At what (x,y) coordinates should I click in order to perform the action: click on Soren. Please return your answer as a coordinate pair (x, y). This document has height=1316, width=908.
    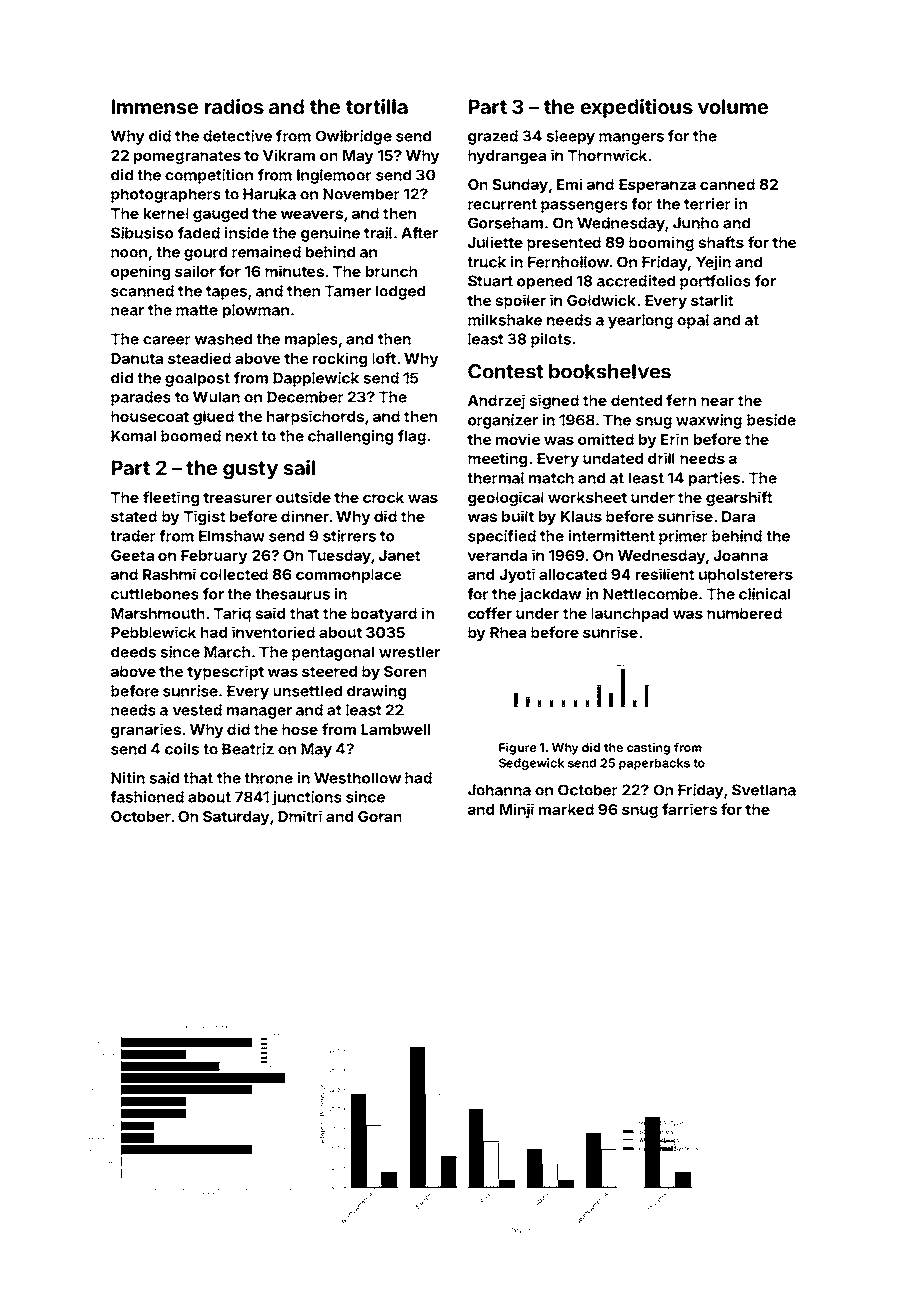
    Looking at the image, I should click on (405, 671).
